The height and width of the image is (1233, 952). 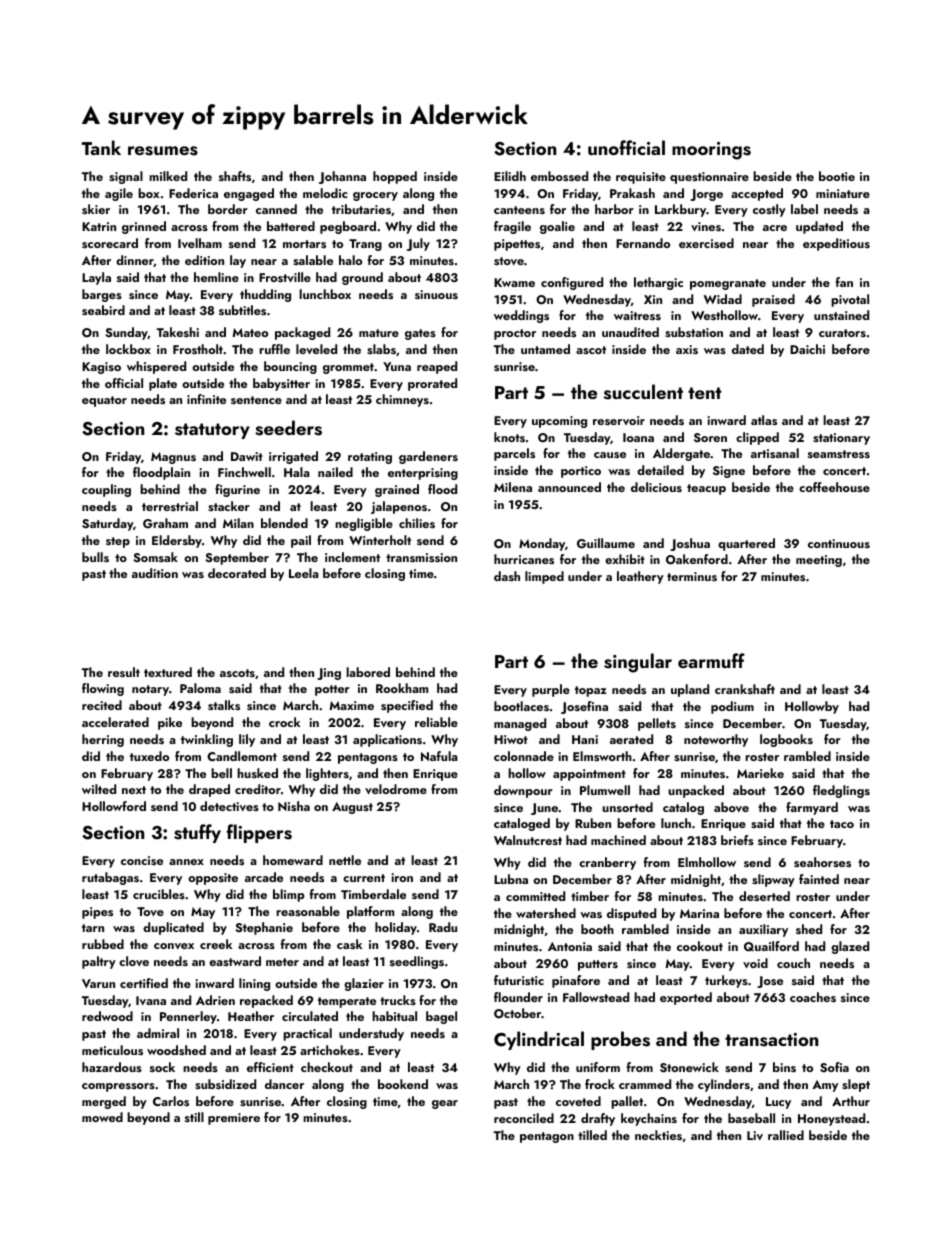 I want to click on Tank, so click(x=101, y=147).
